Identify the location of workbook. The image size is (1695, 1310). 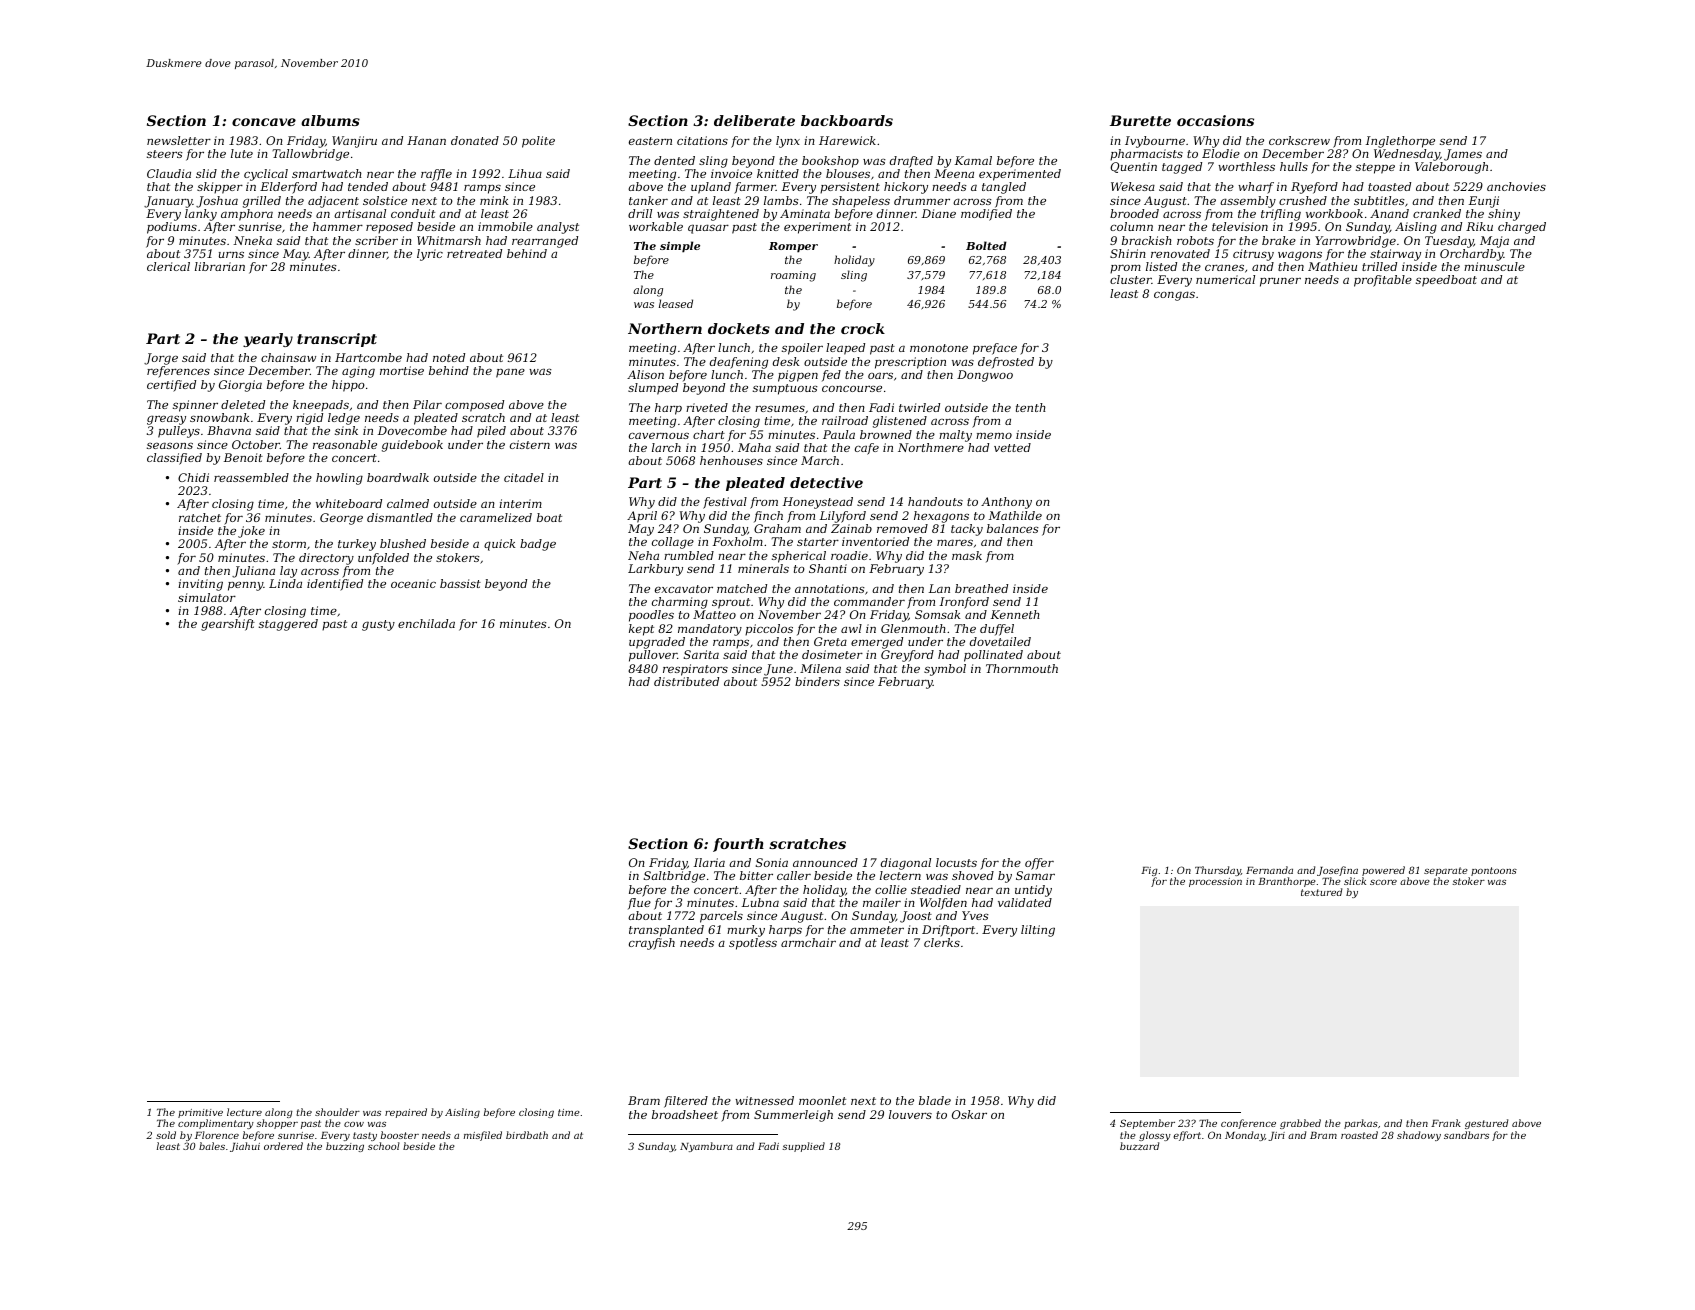
(1334, 213).
